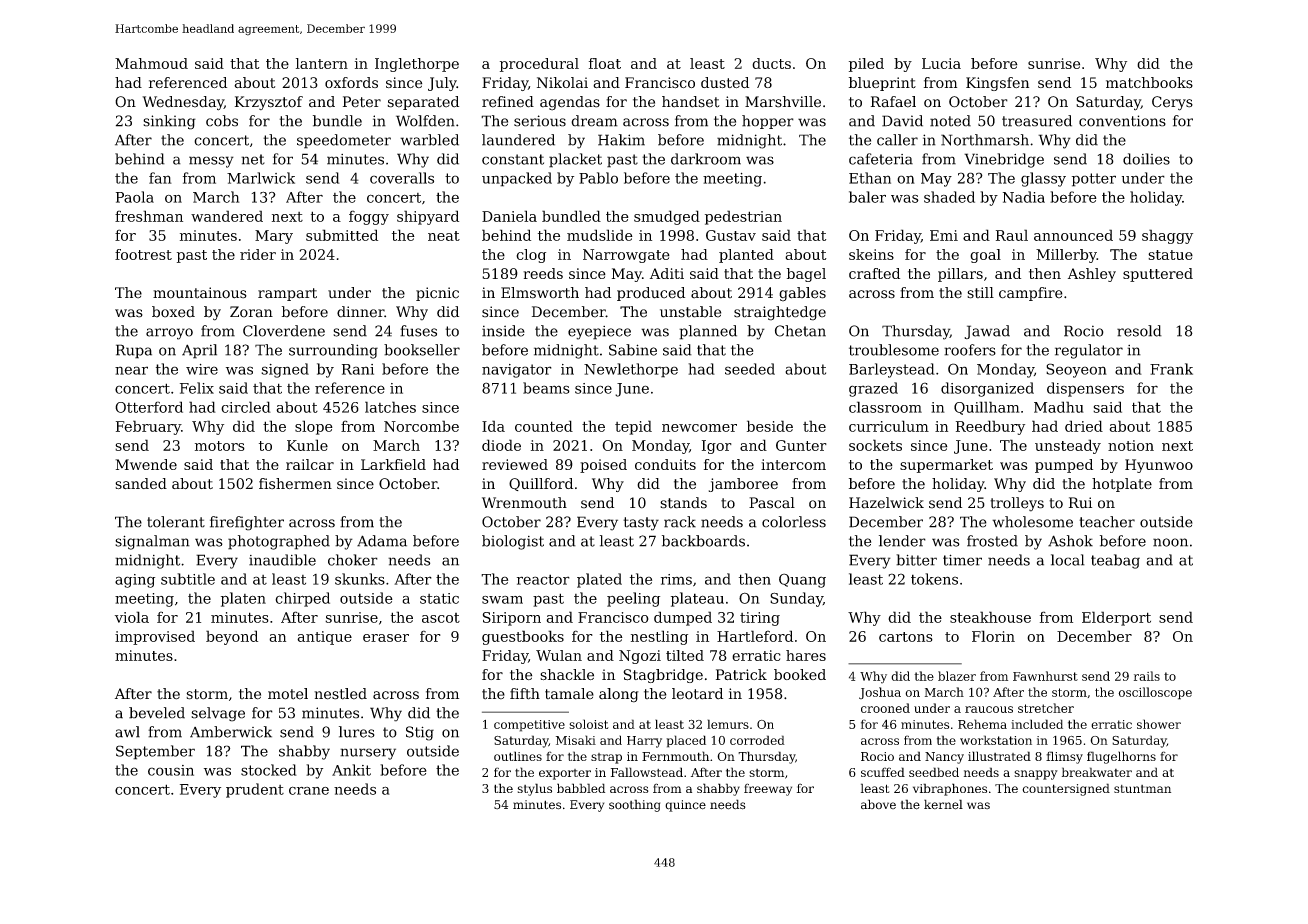  I want to click on float, so click(605, 63).
